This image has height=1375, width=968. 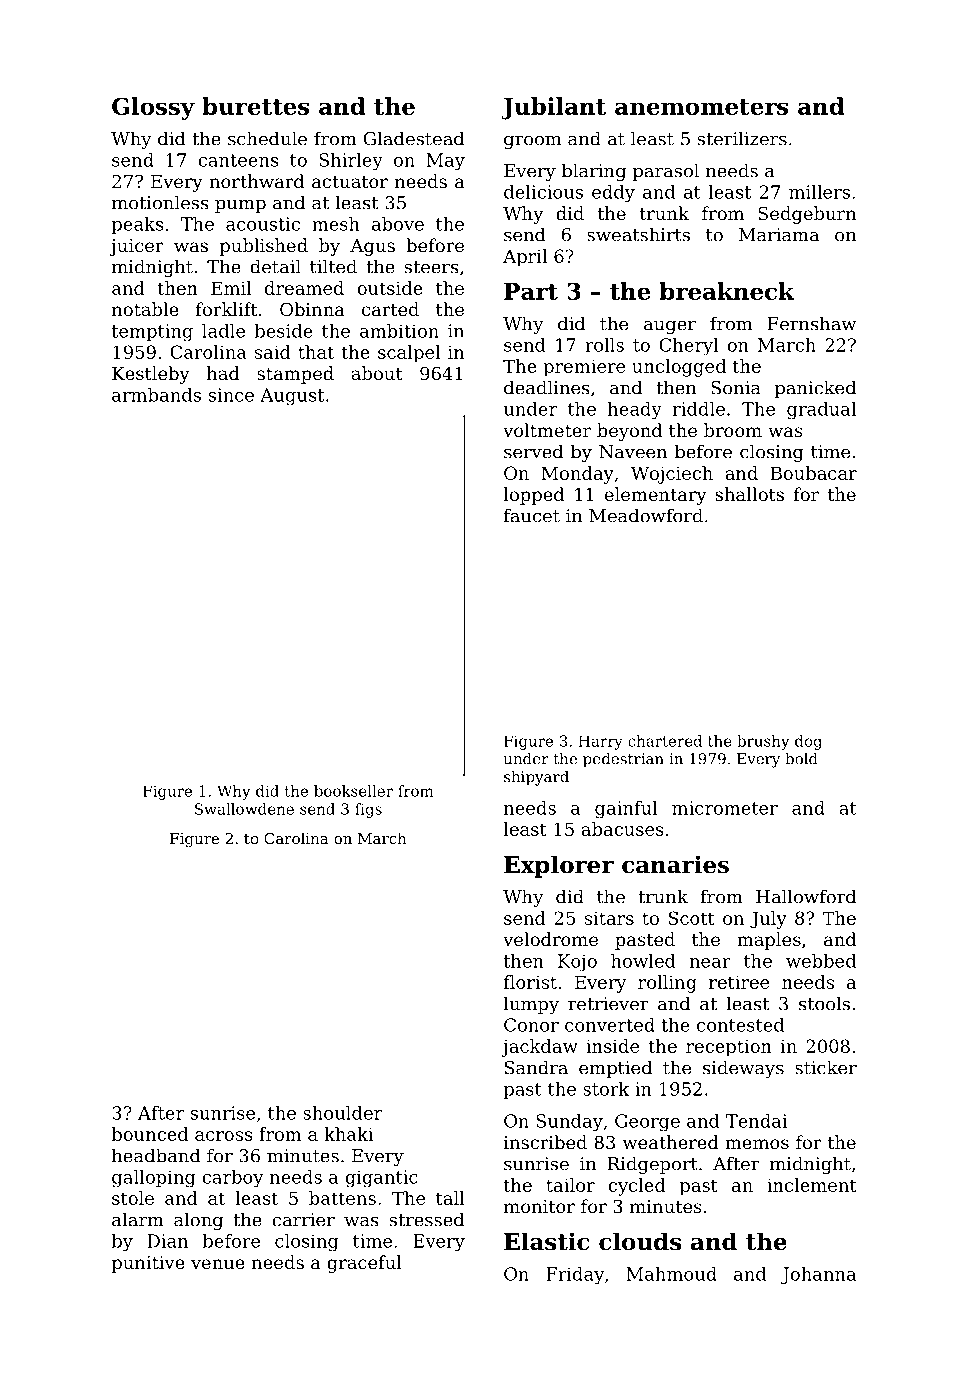 What do you see at coordinates (812, 323) in the image?
I see `Fernshaw` at bounding box center [812, 323].
